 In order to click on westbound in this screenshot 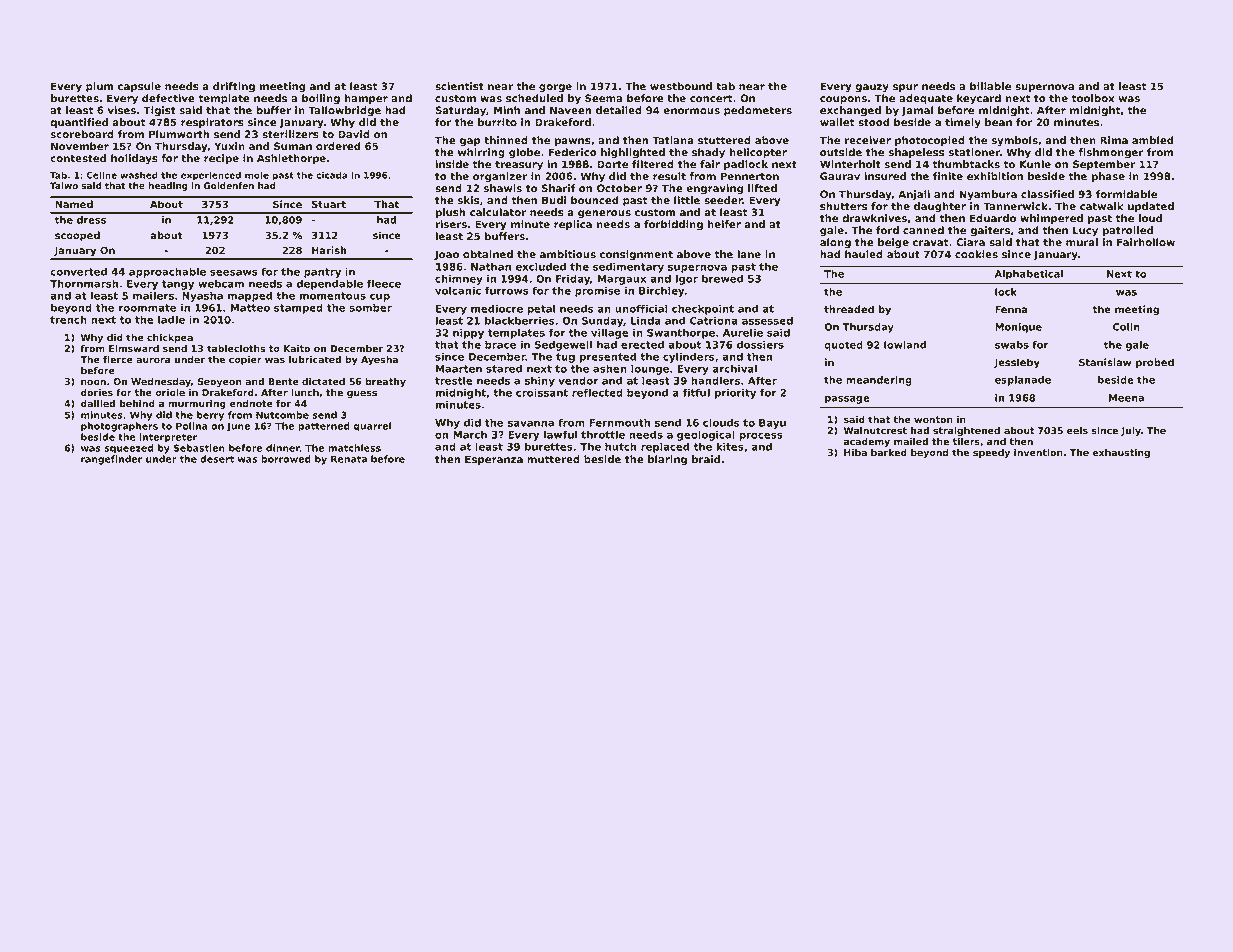, I will do `click(681, 86)`.
